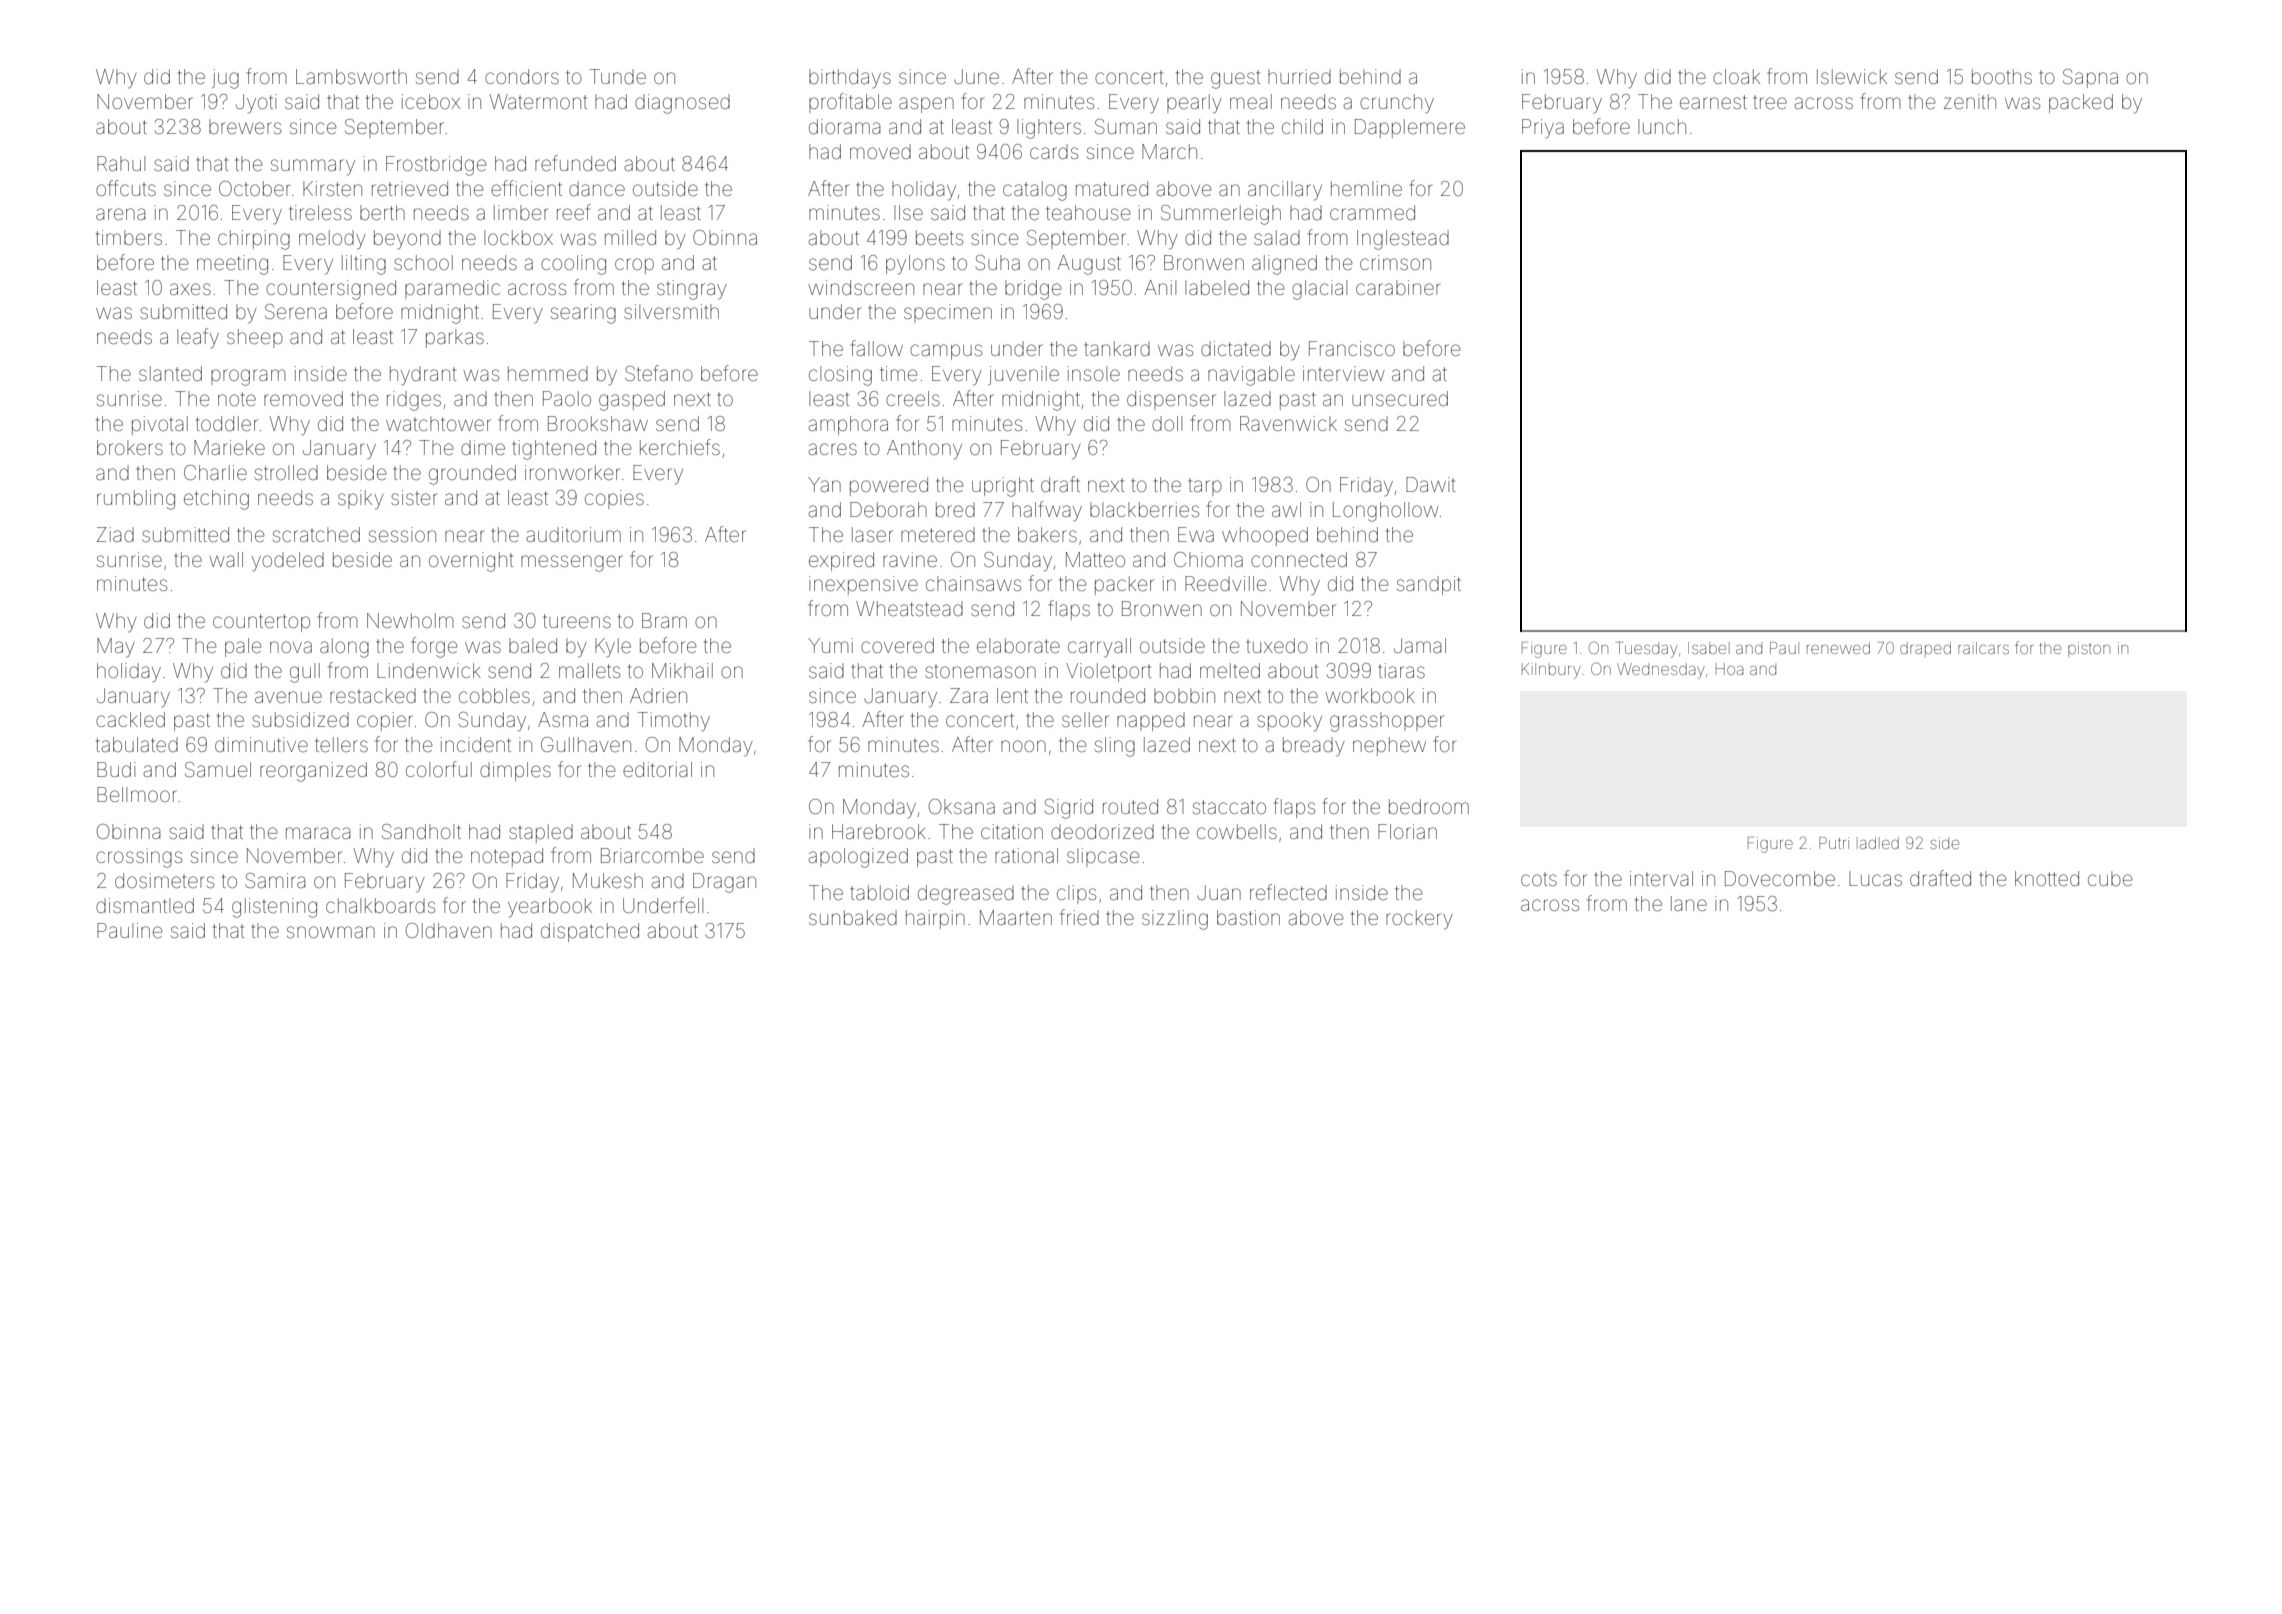 This screenshot has height=1614, width=2282. I want to click on tuxedo, so click(1277, 645).
